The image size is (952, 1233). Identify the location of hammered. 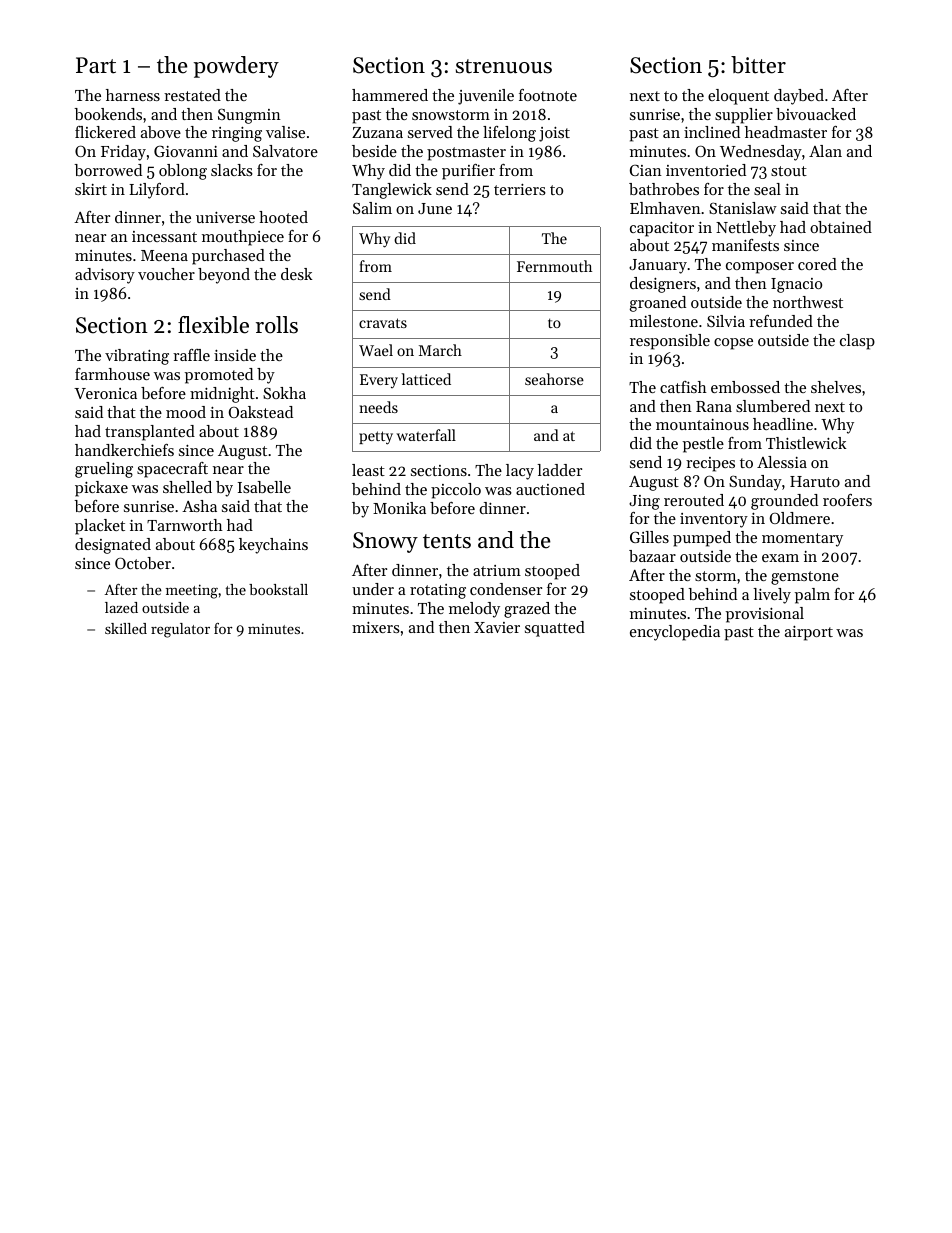
(390, 95).
